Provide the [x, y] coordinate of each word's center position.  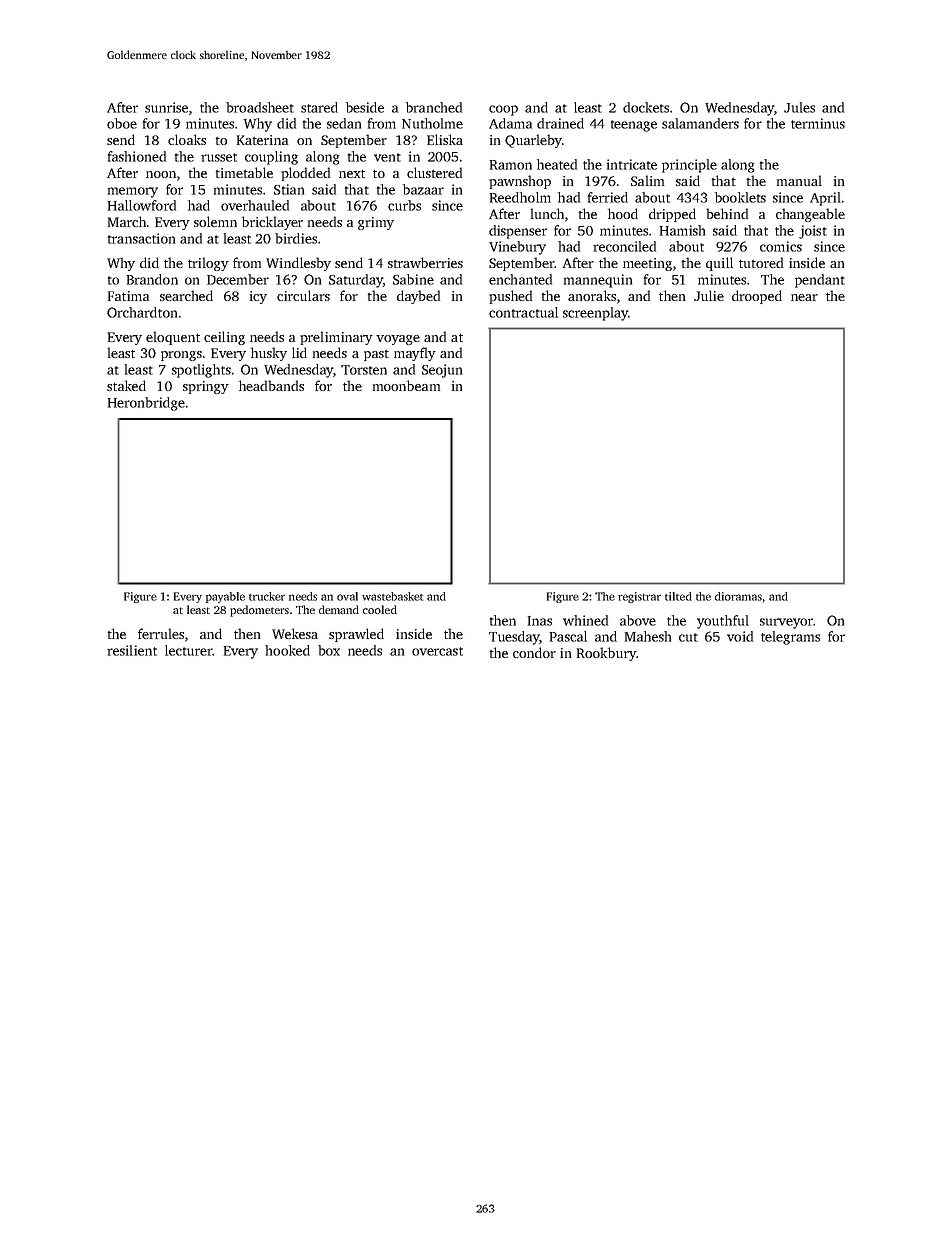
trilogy [208, 264]
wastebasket [392, 596]
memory [133, 192]
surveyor [786, 623]
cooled [380, 609]
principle [689, 166]
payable [225, 597]
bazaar [423, 189]
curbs [404, 205]
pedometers [259, 611]
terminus [818, 123]
